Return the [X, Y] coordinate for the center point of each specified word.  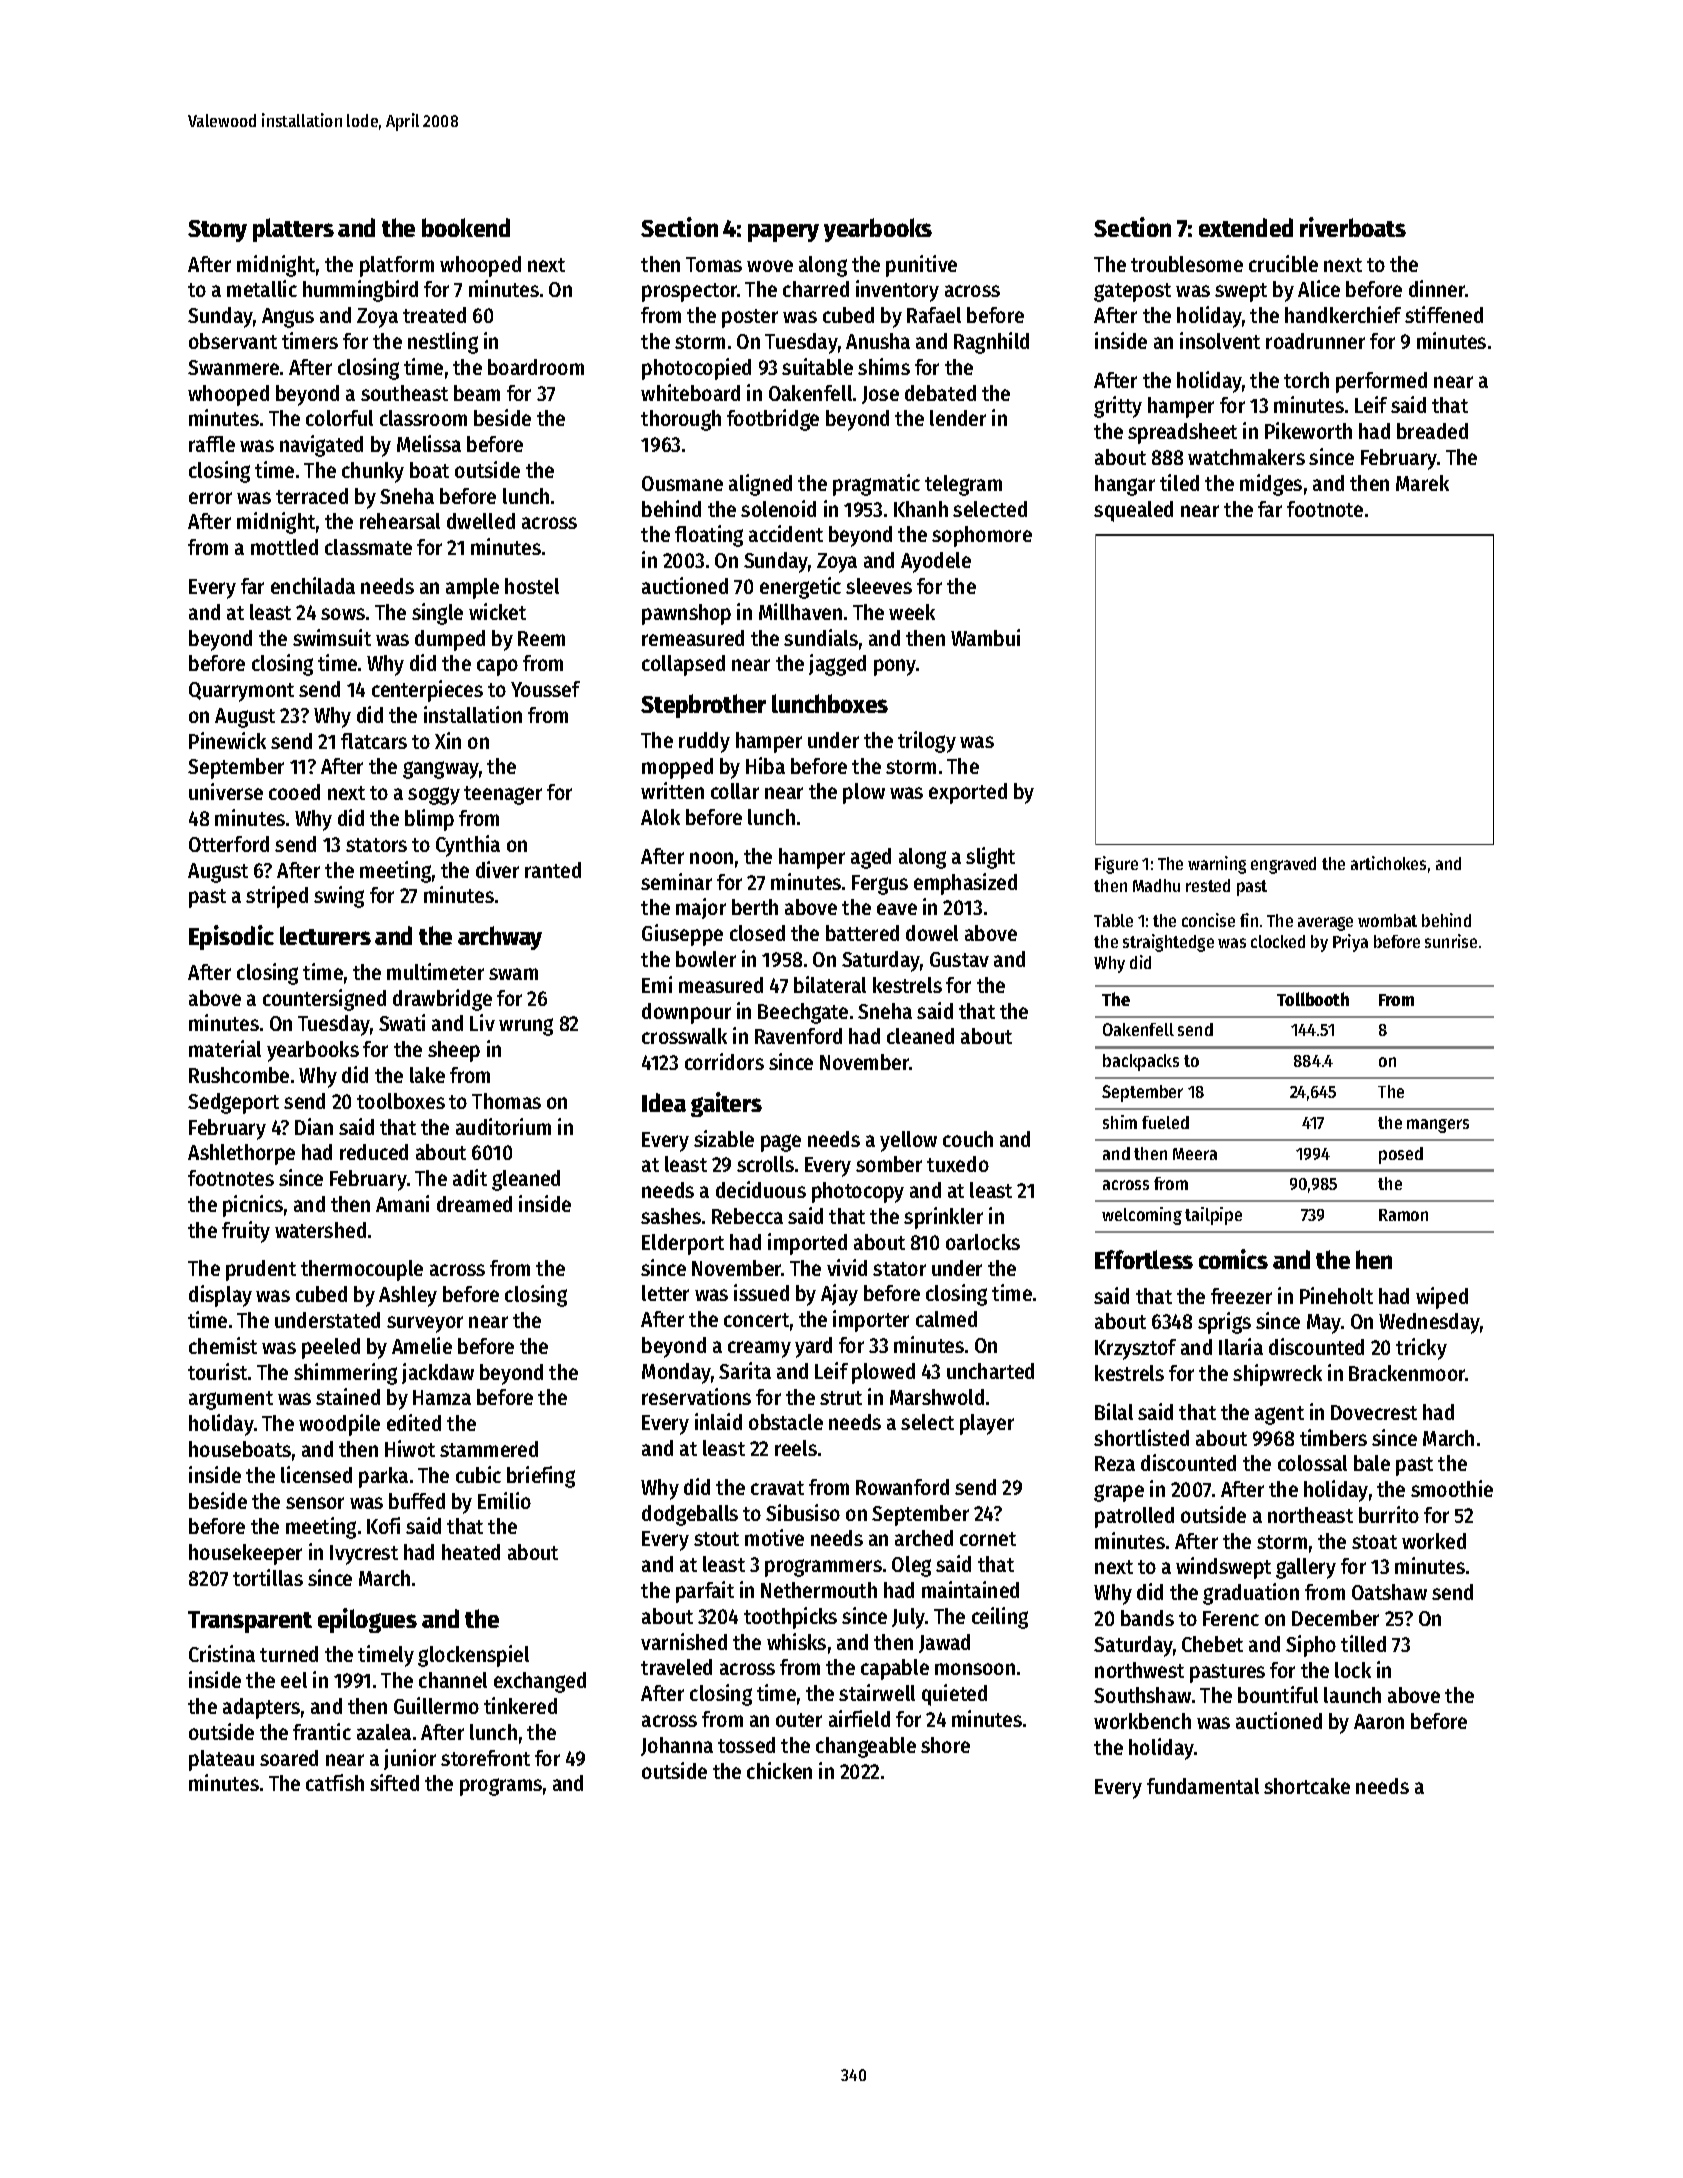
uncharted [990, 1371]
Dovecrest [1374, 1412]
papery [783, 233]
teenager [503, 795]
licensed [316, 1474]
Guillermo [436, 1705]
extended [1246, 227]
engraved [1283, 865]
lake [427, 1075]
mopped [677, 768]
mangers [1438, 1126]
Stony [217, 231]
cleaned [920, 1036]
